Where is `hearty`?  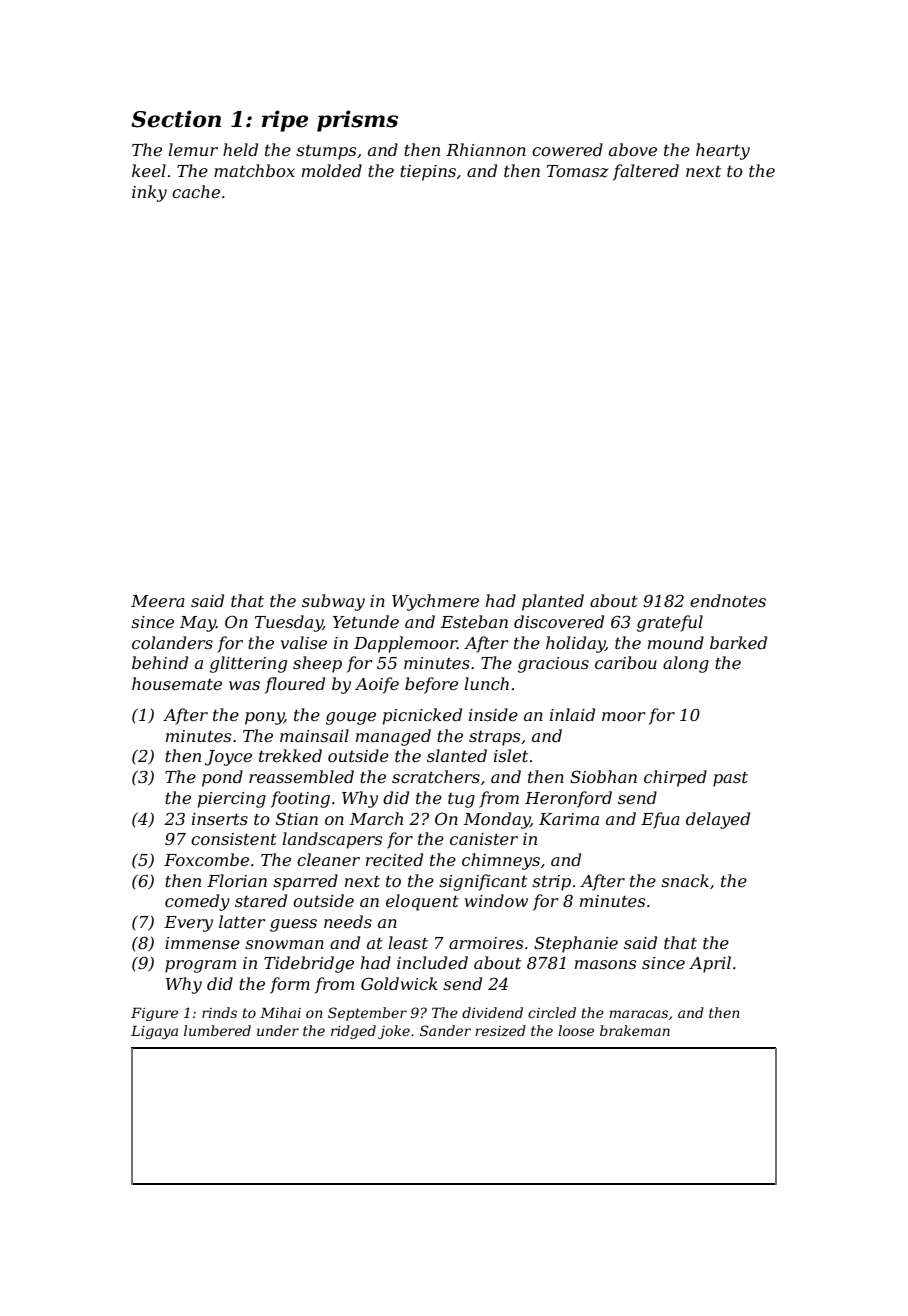 hearty is located at coordinates (723, 151).
